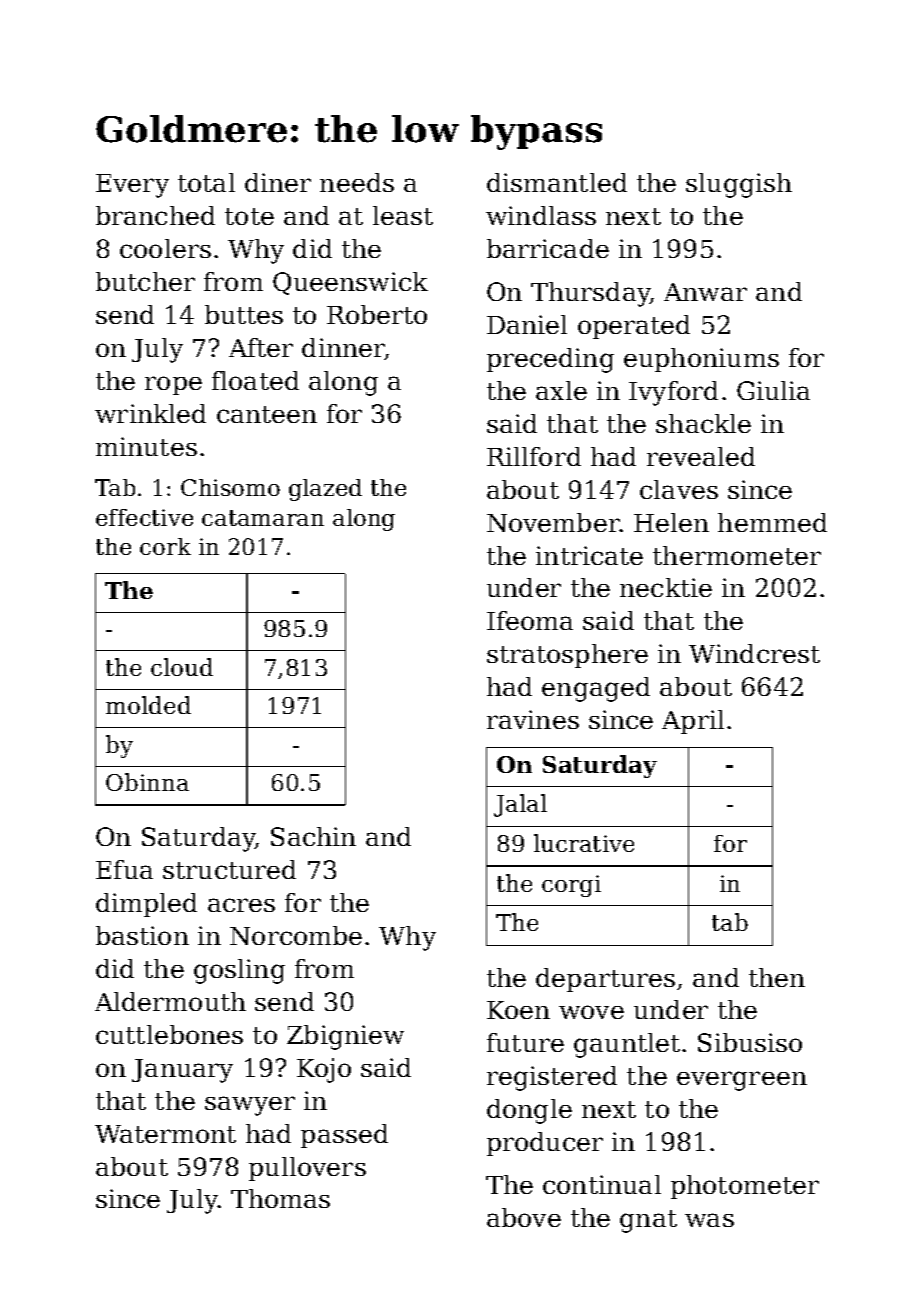 The width and height of the image is (924, 1311). I want to click on hemmed, so click(772, 522).
